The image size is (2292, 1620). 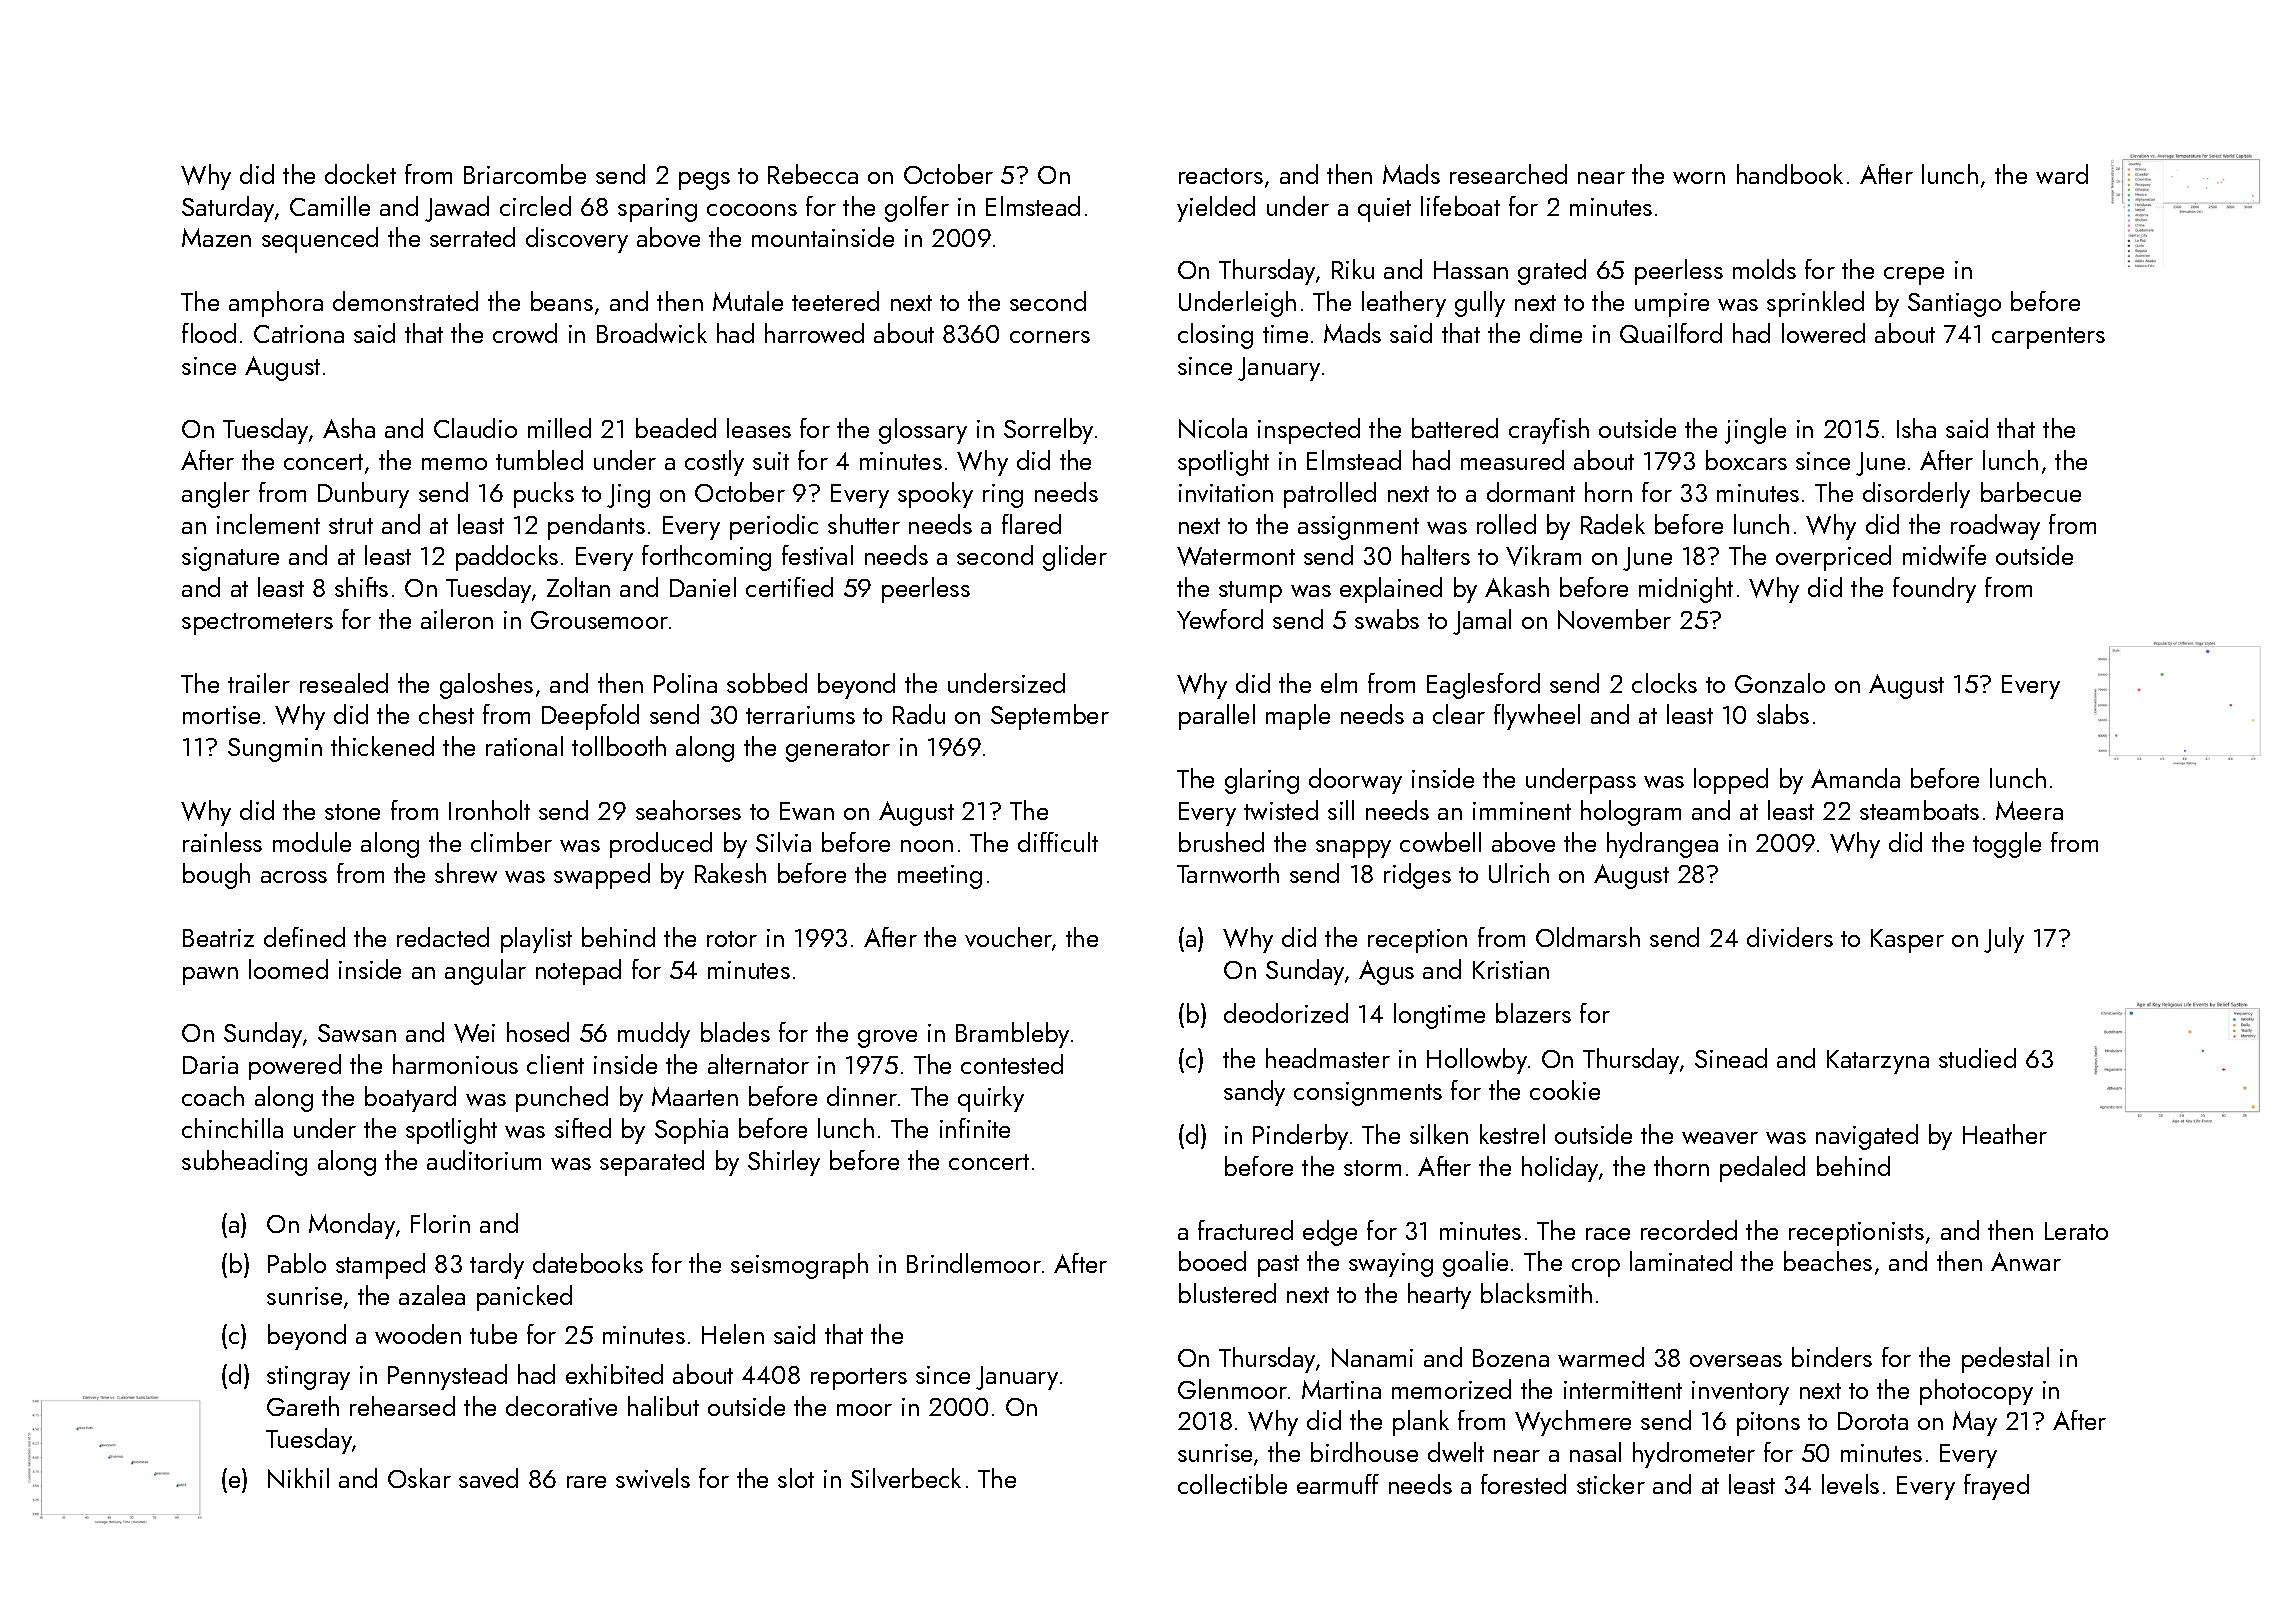 I want to click on ward, so click(x=2062, y=174).
